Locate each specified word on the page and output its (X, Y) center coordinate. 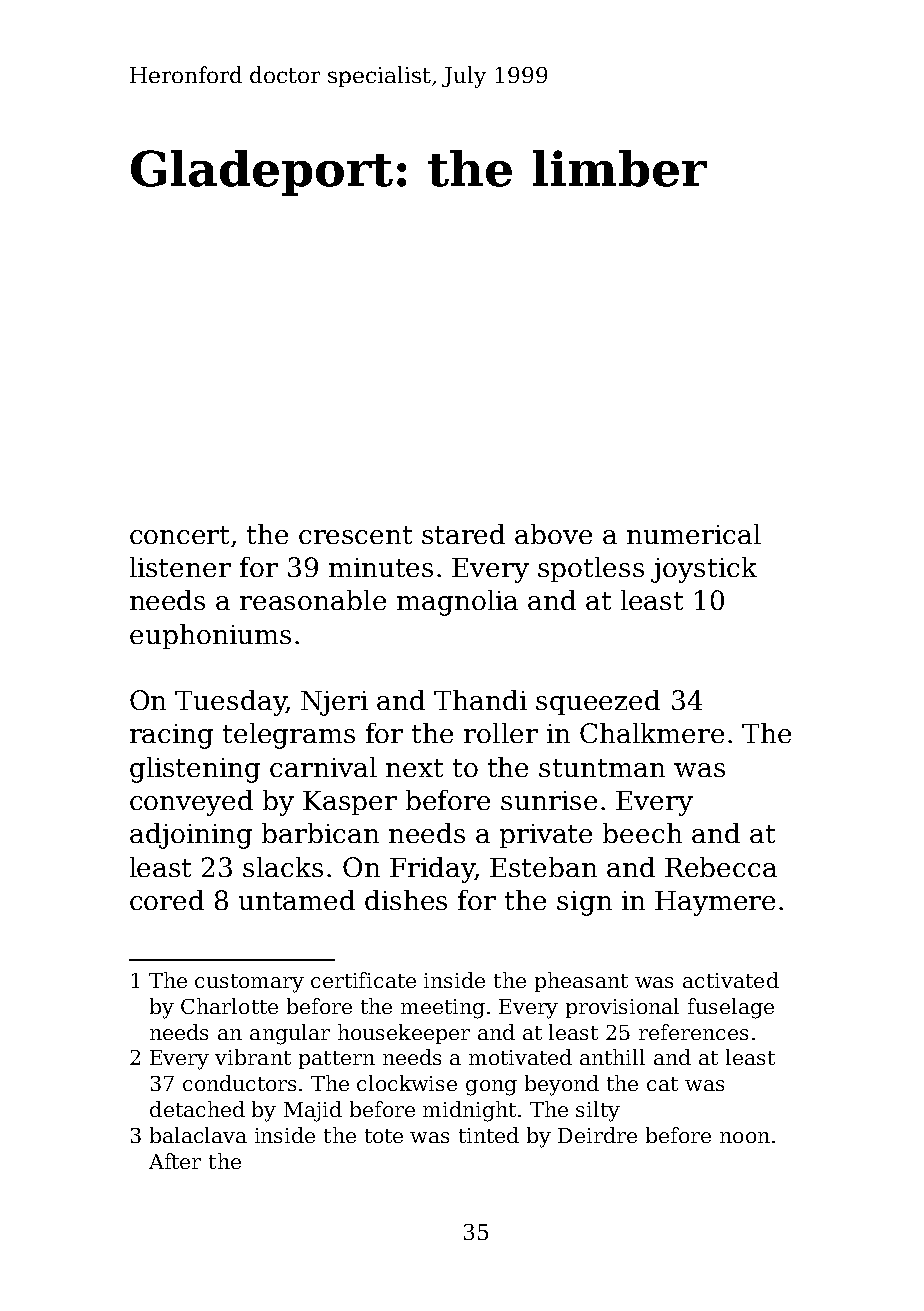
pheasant (581, 982)
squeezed (598, 702)
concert (179, 535)
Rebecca (721, 867)
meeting (443, 1009)
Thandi (480, 700)
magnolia (457, 603)
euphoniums (210, 636)
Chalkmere (652, 733)
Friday (432, 870)
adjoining (191, 836)
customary (249, 983)
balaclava (198, 1135)
